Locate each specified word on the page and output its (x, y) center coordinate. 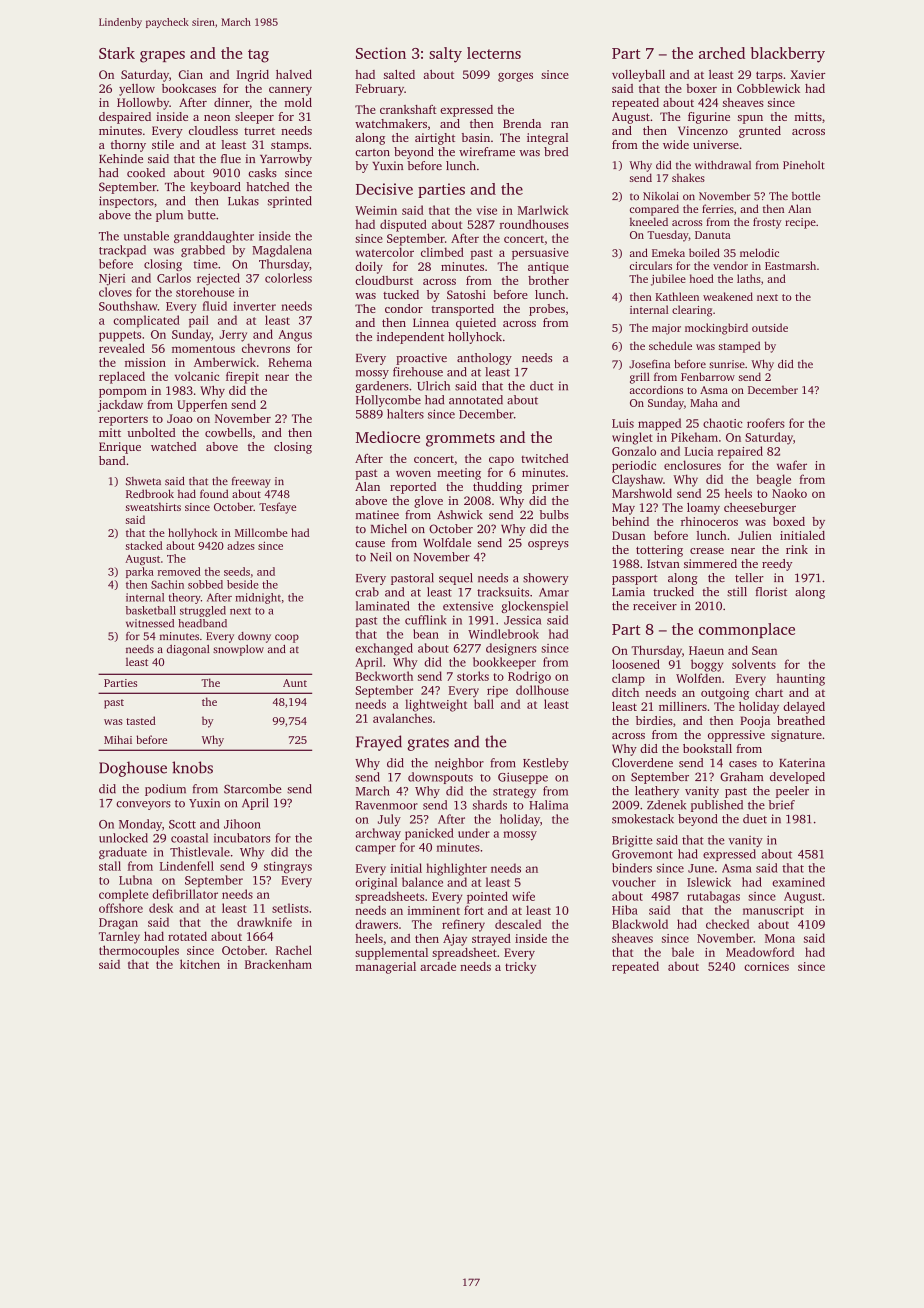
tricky (520, 968)
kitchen (200, 964)
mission (145, 362)
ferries (718, 208)
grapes (162, 57)
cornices (766, 966)
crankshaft (408, 109)
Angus (295, 336)
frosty (767, 223)
